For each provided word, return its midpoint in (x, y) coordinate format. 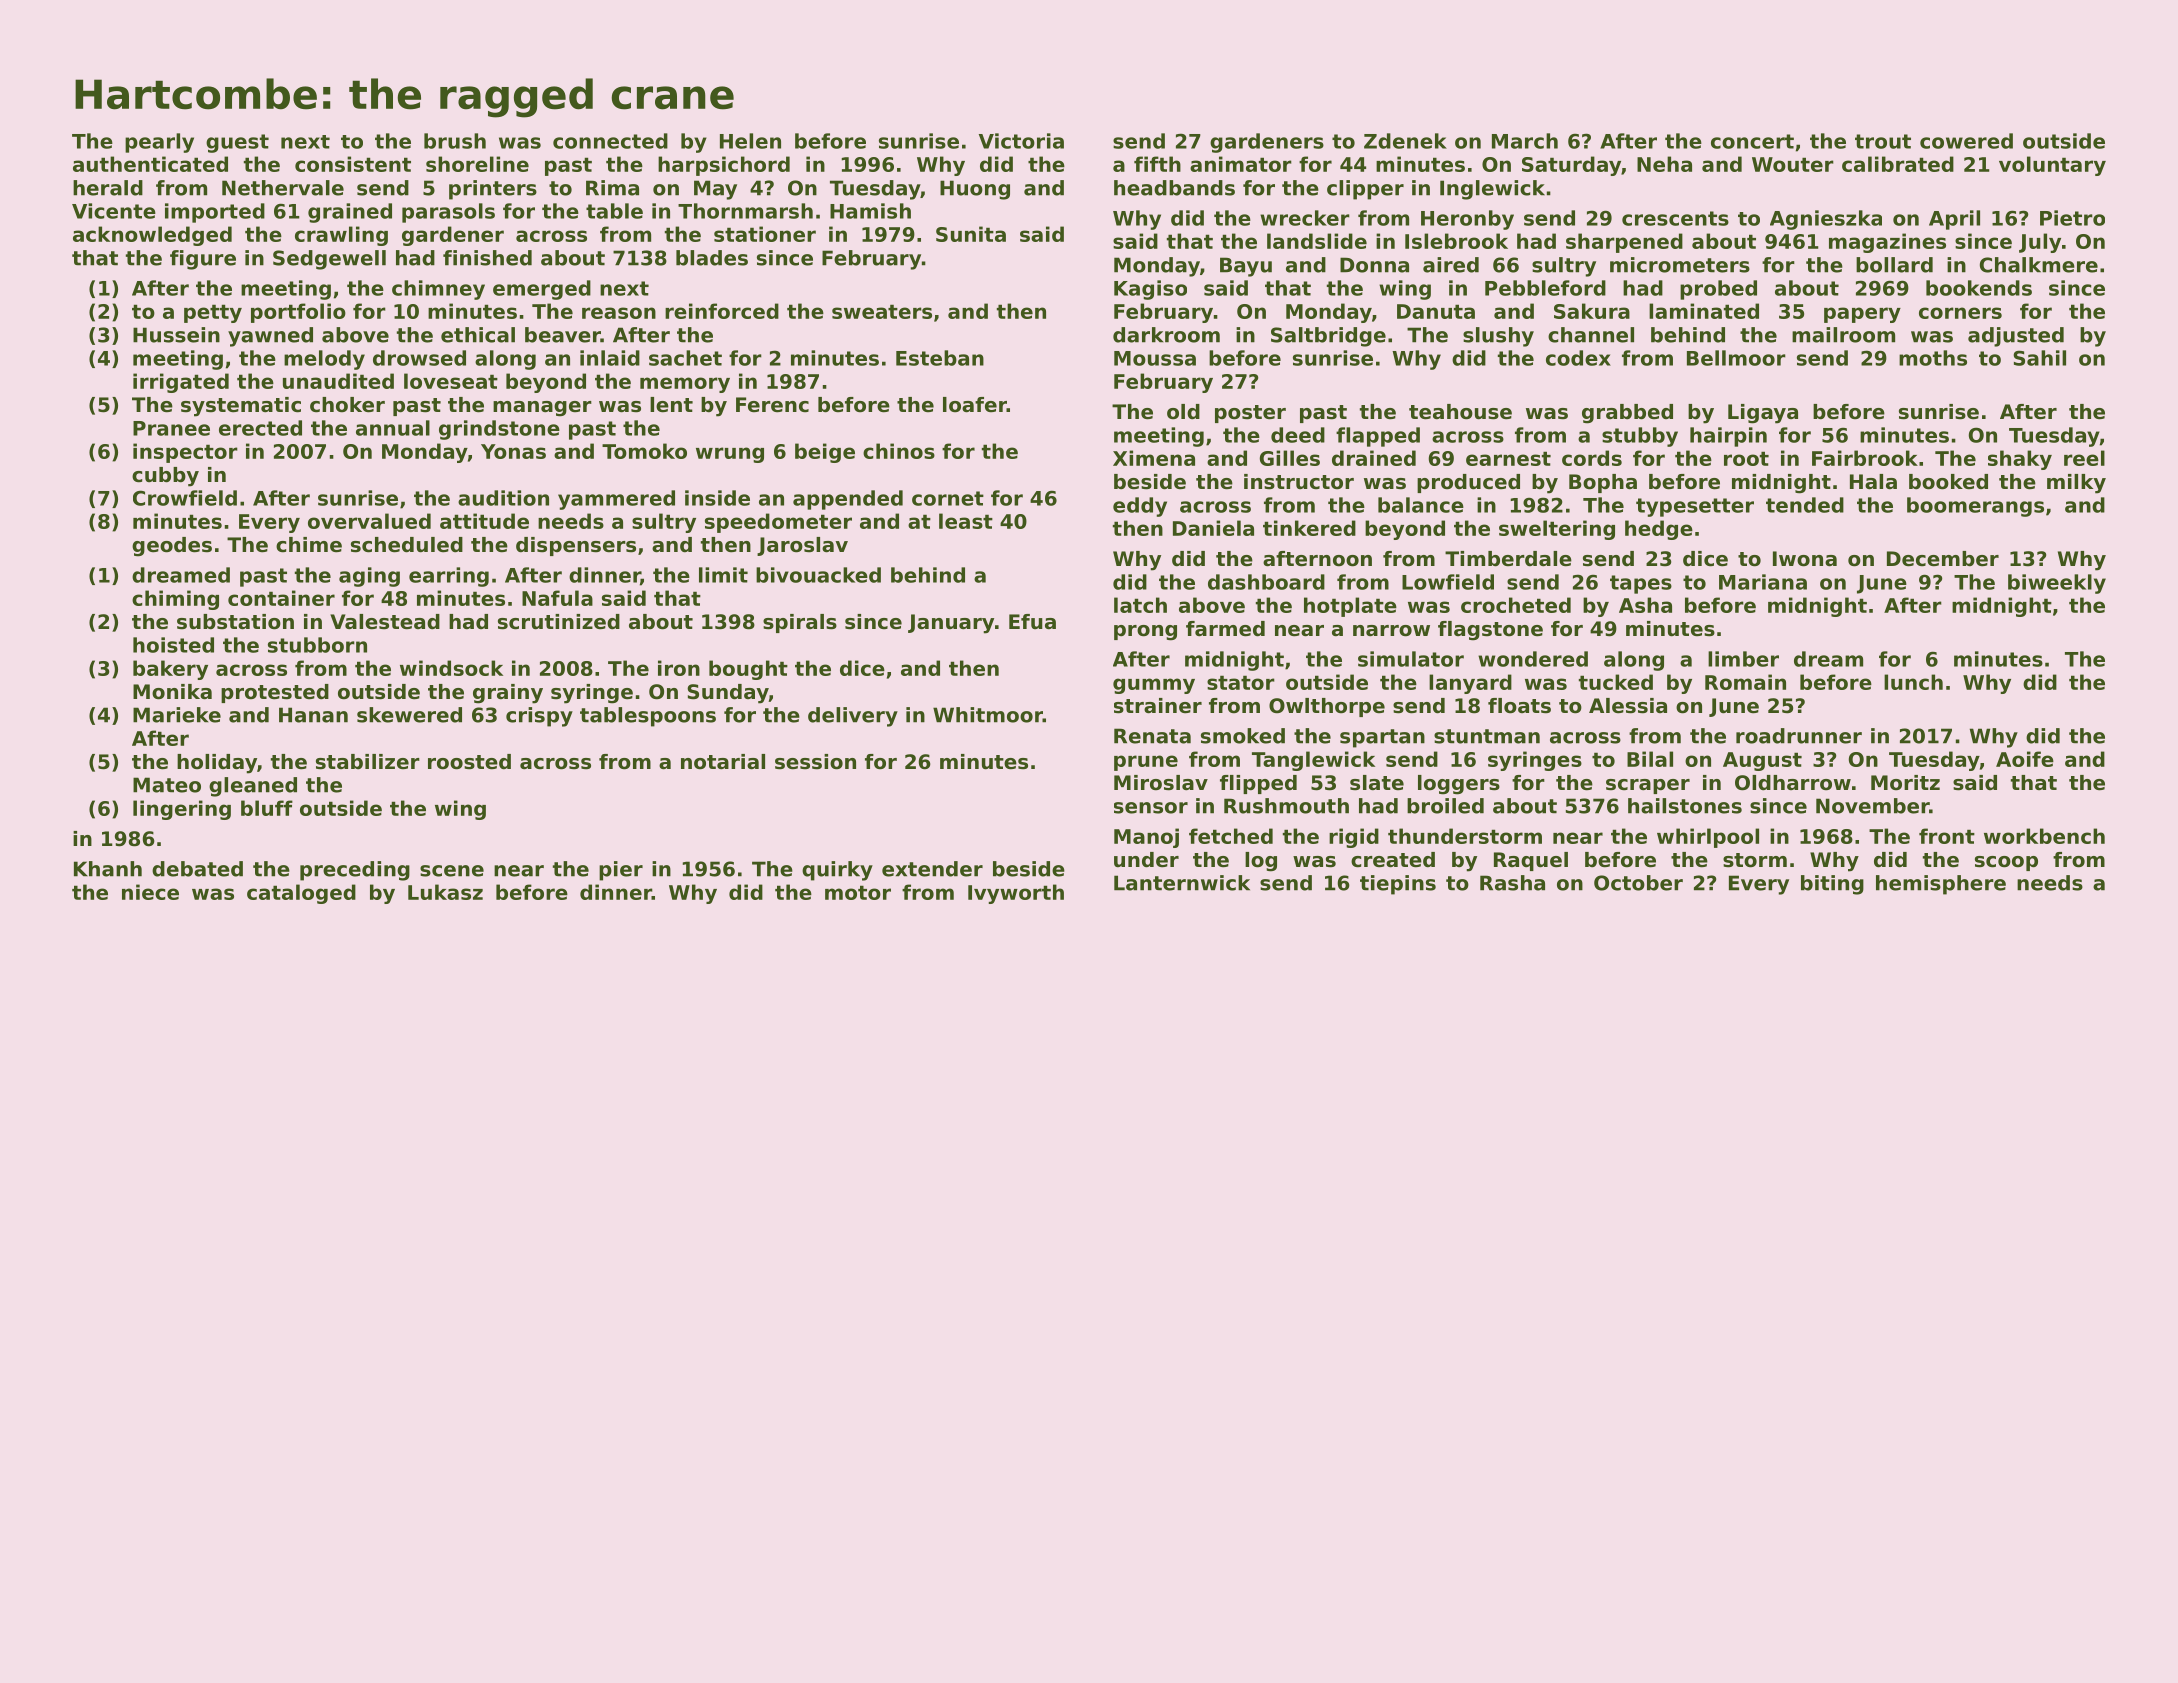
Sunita (971, 234)
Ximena (1154, 458)
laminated (1704, 311)
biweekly (2057, 584)
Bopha (1603, 483)
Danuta (1436, 311)
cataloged (301, 894)
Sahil (2039, 358)
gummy (1154, 686)
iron (679, 668)
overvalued (369, 521)
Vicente (114, 211)
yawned (270, 337)
